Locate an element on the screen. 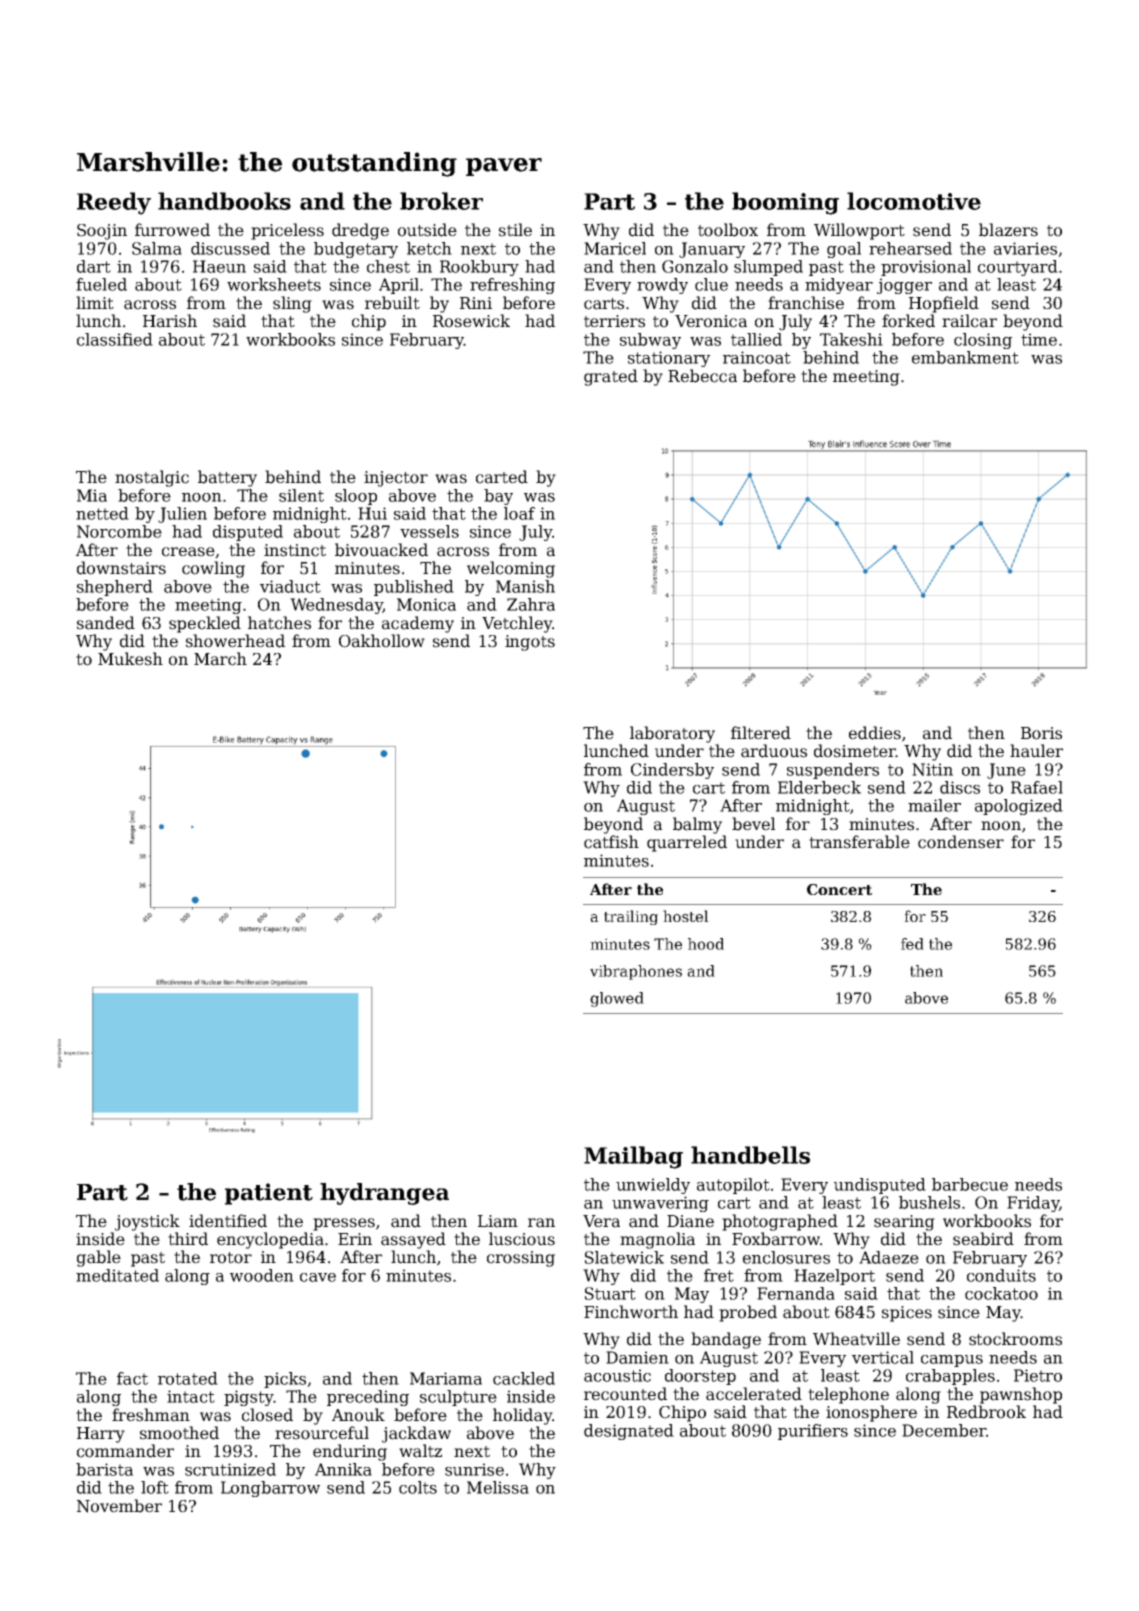 The width and height of the screenshot is (1139, 1611). Boris is located at coordinates (1041, 733).
